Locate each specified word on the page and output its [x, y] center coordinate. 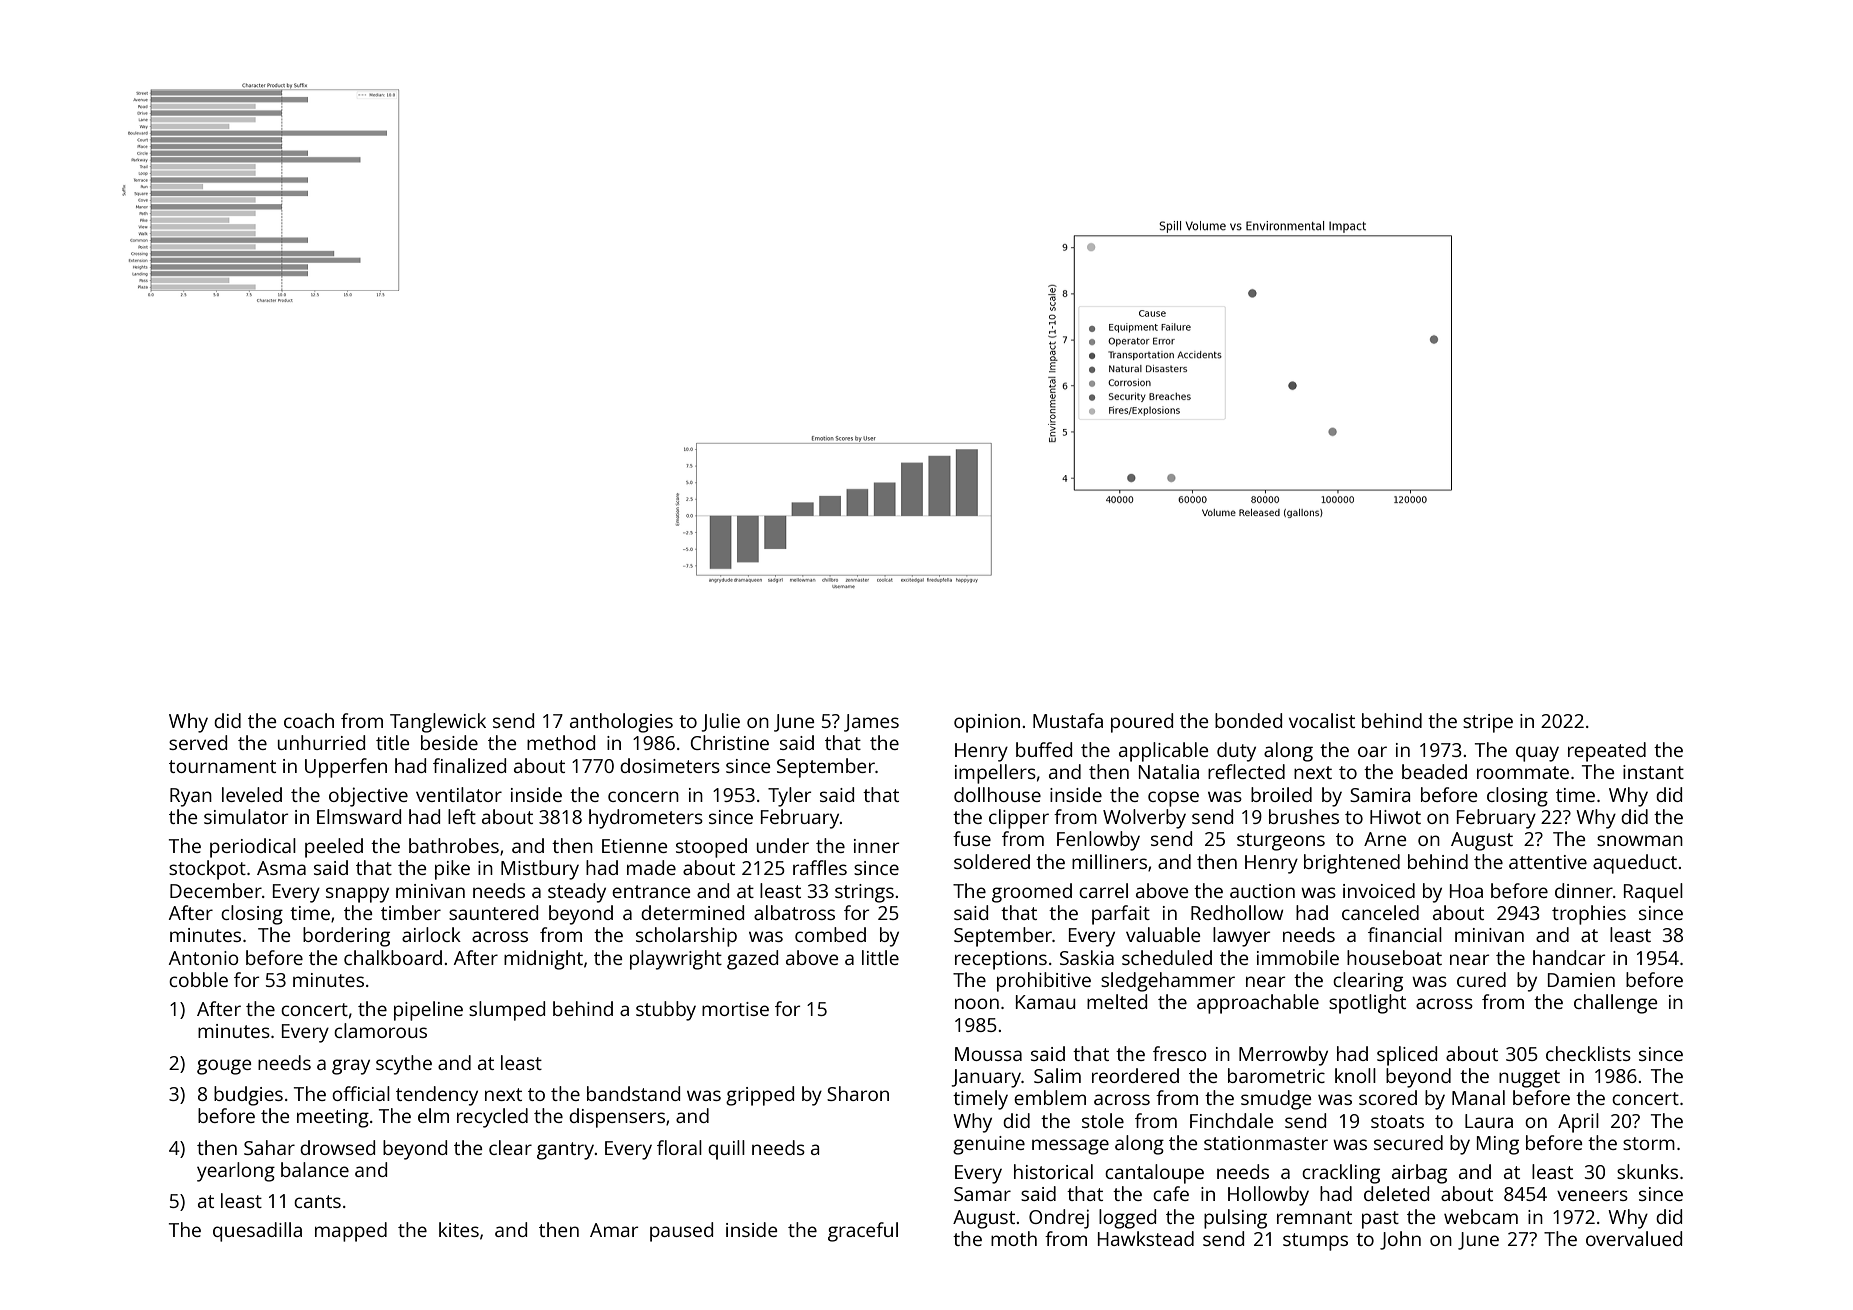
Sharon [858, 1093]
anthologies [621, 723]
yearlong [236, 1172]
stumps [1315, 1242]
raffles [820, 867]
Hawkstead [1146, 1238]
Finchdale [1231, 1120]
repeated [1607, 752]
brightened [1352, 864]
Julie [721, 722]
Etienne [634, 846]
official [361, 1093]
